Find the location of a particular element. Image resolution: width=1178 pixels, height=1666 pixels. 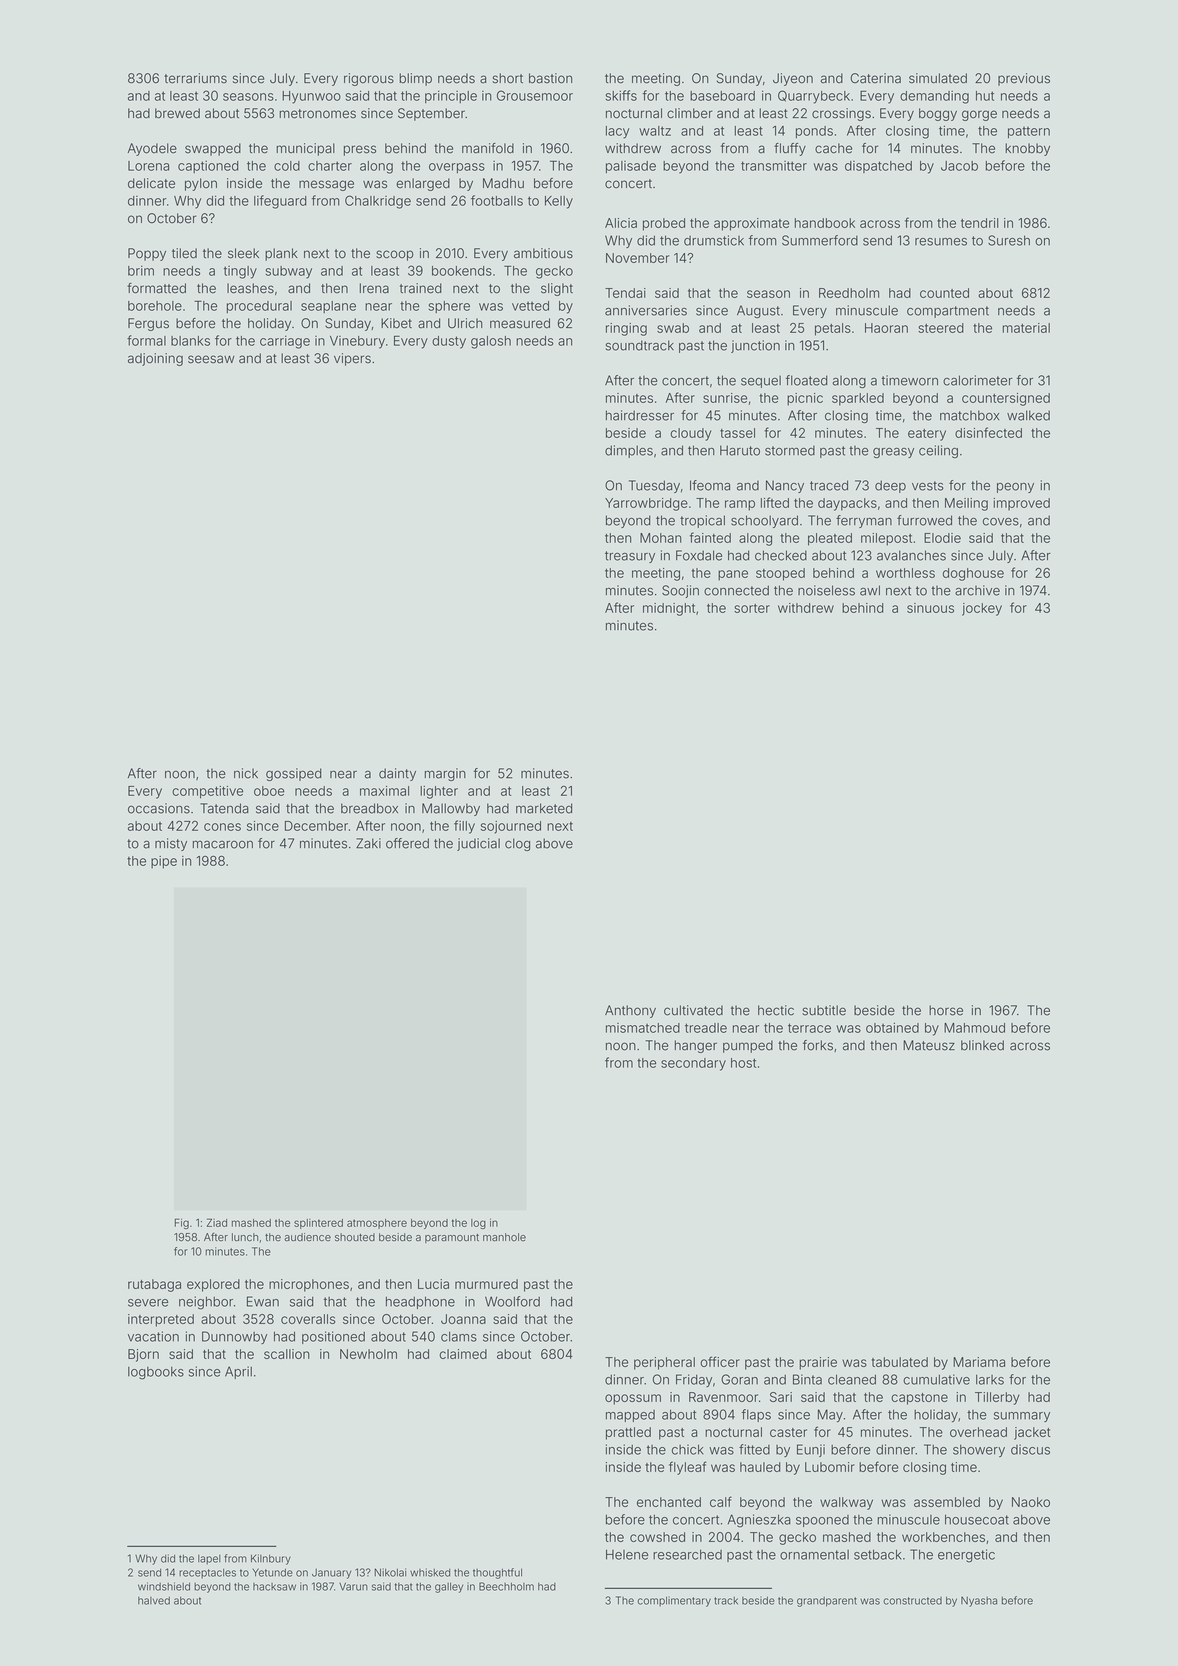

pipe is located at coordinates (164, 862).
